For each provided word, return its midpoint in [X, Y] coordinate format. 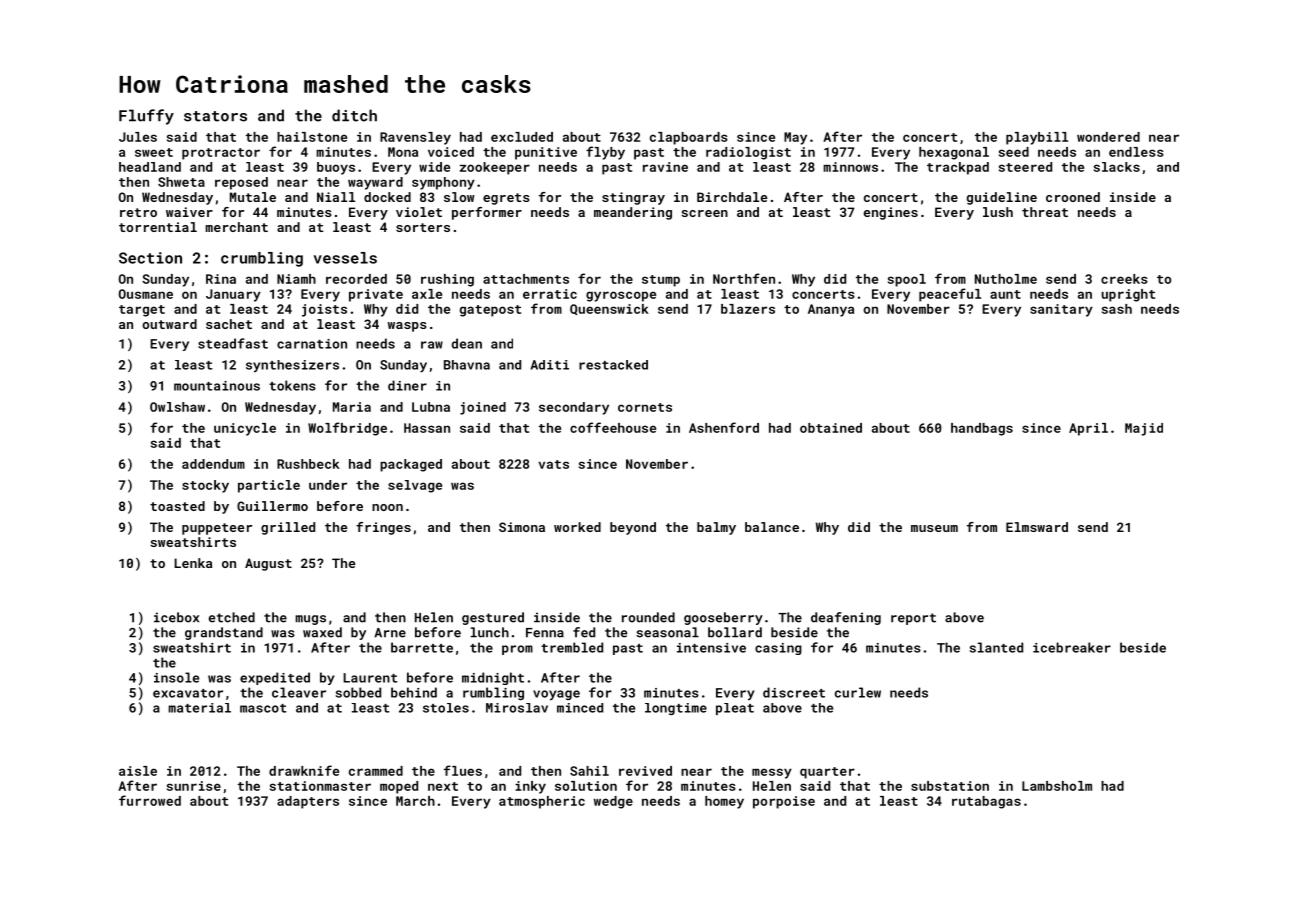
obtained [831, 428]
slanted [996, 647]
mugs [310, 620]
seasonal [667, 632]
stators [215, 116]
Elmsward [1037, 527]
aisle [138, 771]
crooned [1073, 197]
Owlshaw [177, 407]
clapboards [689, 138]
